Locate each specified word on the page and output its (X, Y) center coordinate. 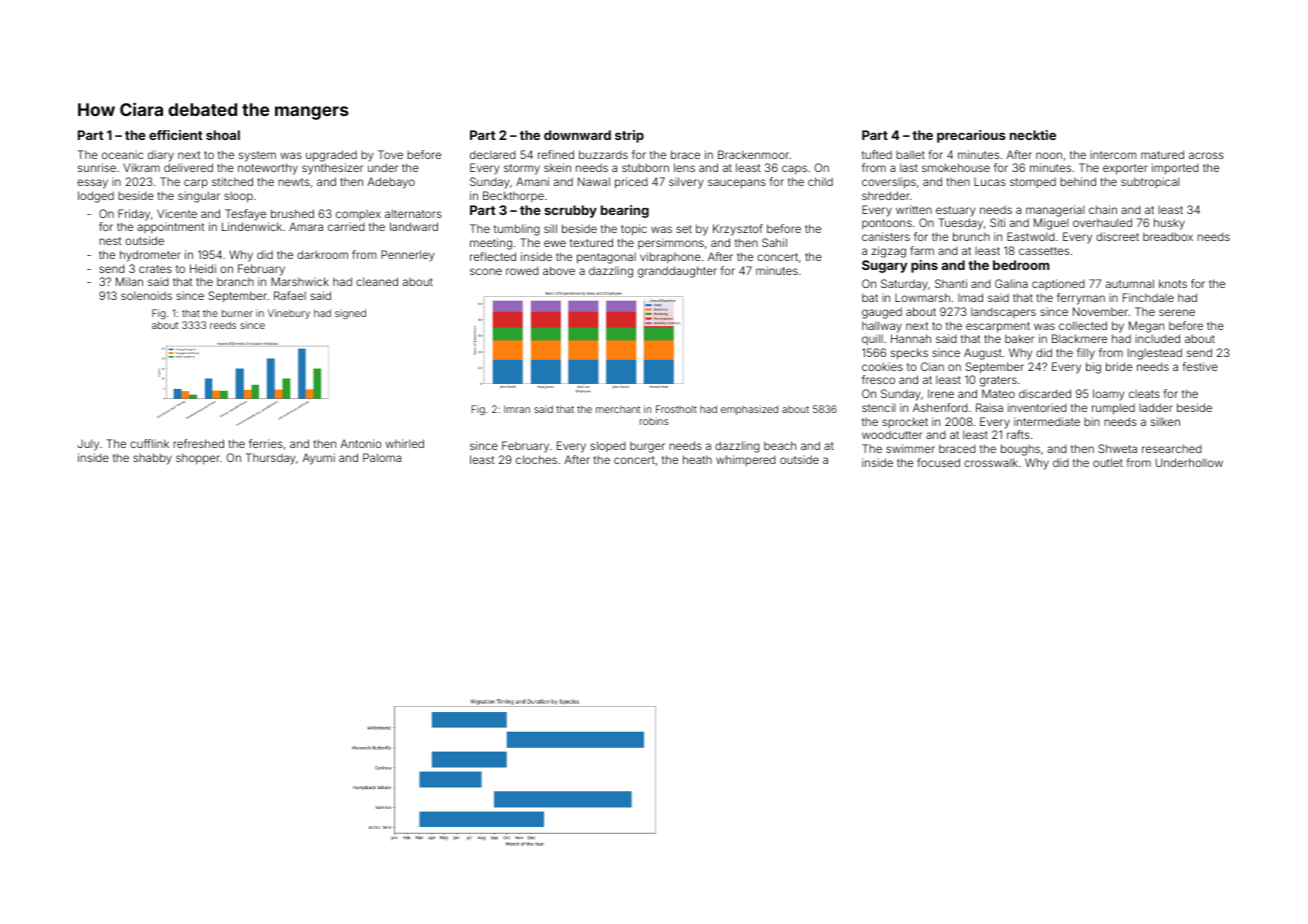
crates (155, 269)
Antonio (360, 443)
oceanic (122, 154)
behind (1078, 181)
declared (493, 154)
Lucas (990, 182)
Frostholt (676, 409)
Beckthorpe (513, 196)
